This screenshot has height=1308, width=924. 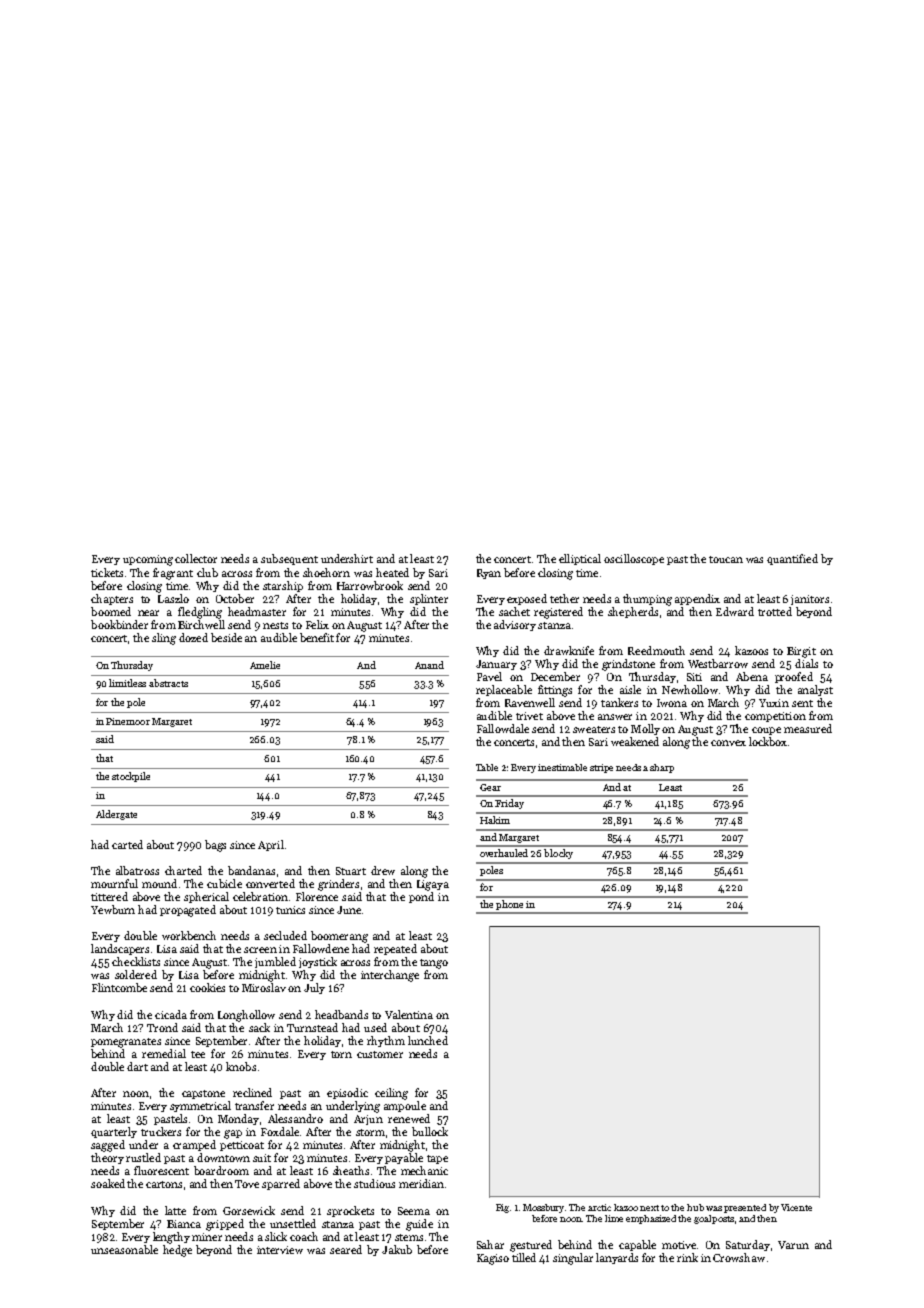 What do you see at coordinates (421, 897) in the screenshot?
I see `pond` at bounding box center [421, 897].
